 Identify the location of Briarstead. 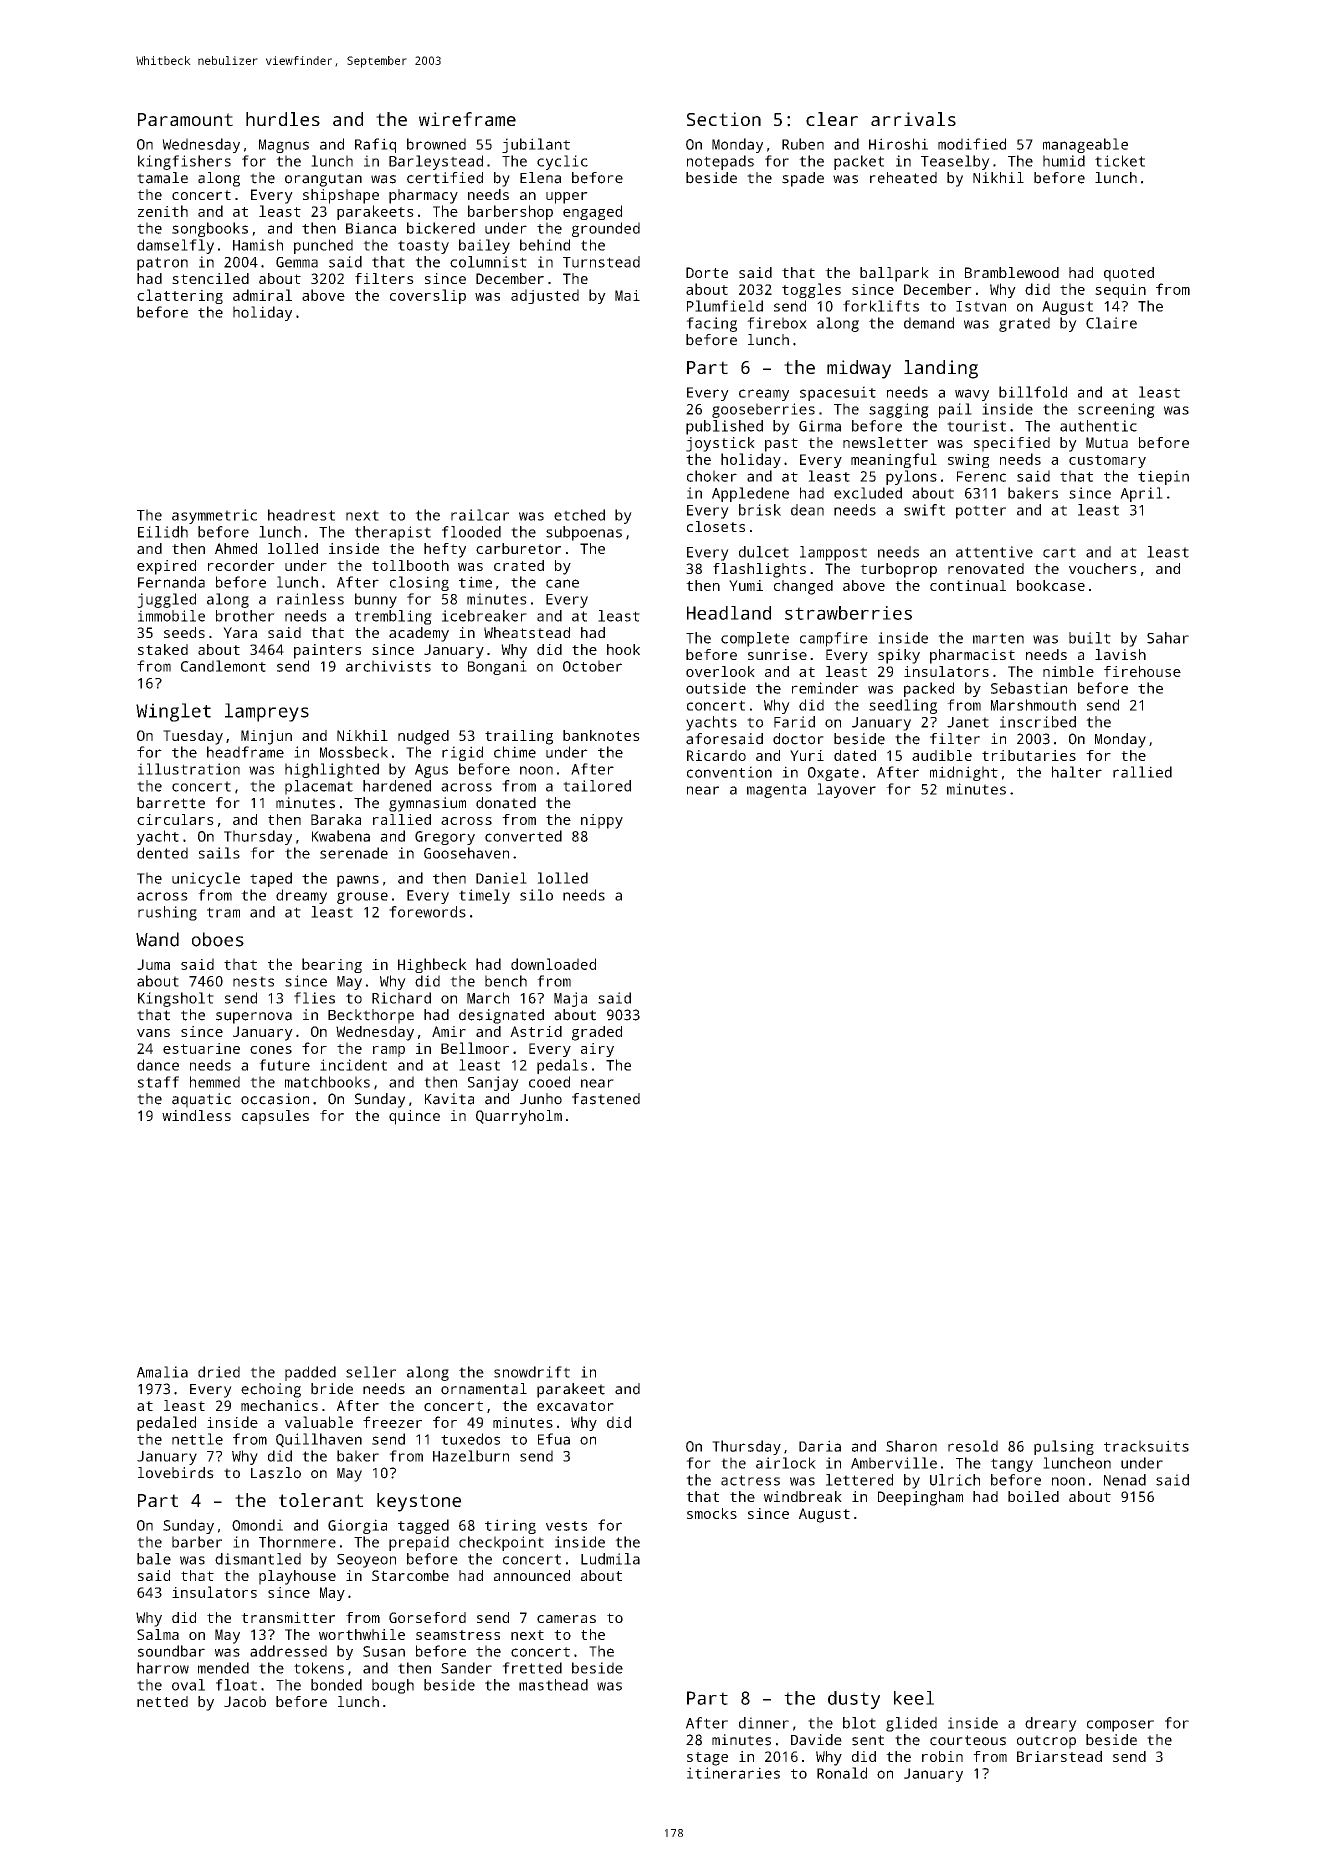
(1059, 1756).
